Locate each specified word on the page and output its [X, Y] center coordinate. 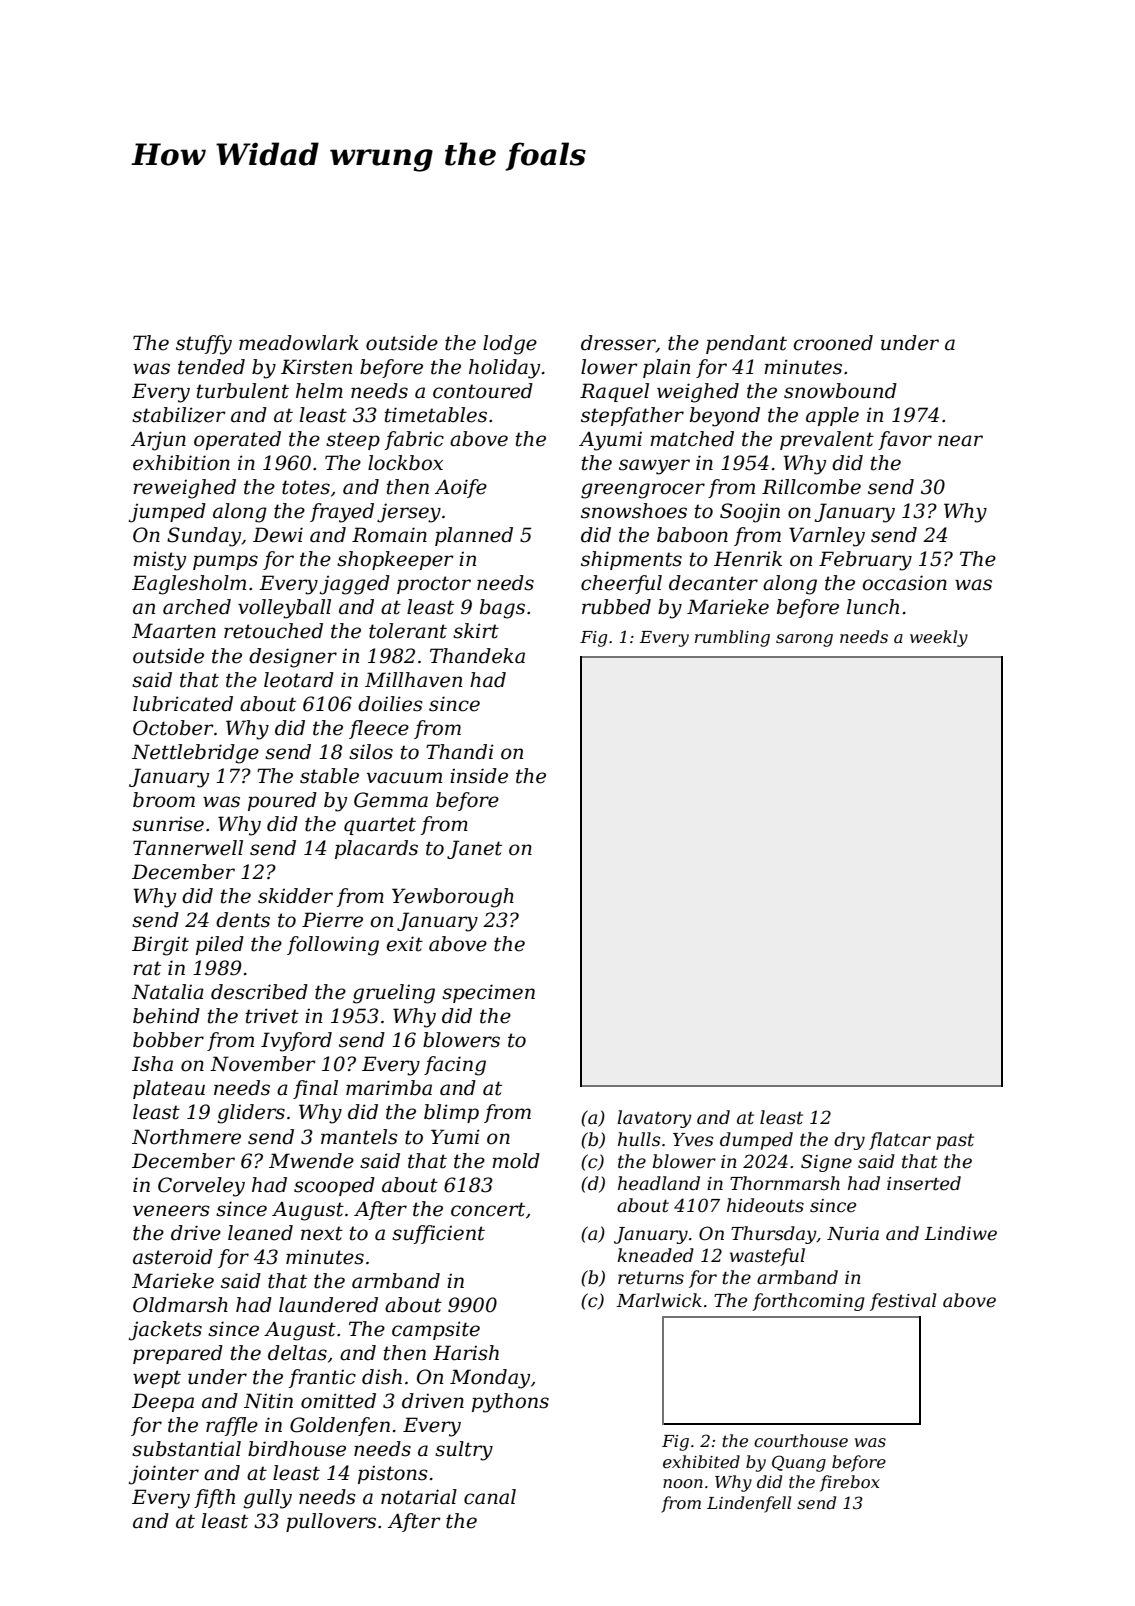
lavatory [654, 1119]
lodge [510, 345]
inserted [924, 1183]
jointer [164, 1475]
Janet [474, 849]
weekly [939, 638]
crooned [833, 343]
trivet [272, 1016]
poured [282, 801]
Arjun [158, 441]
